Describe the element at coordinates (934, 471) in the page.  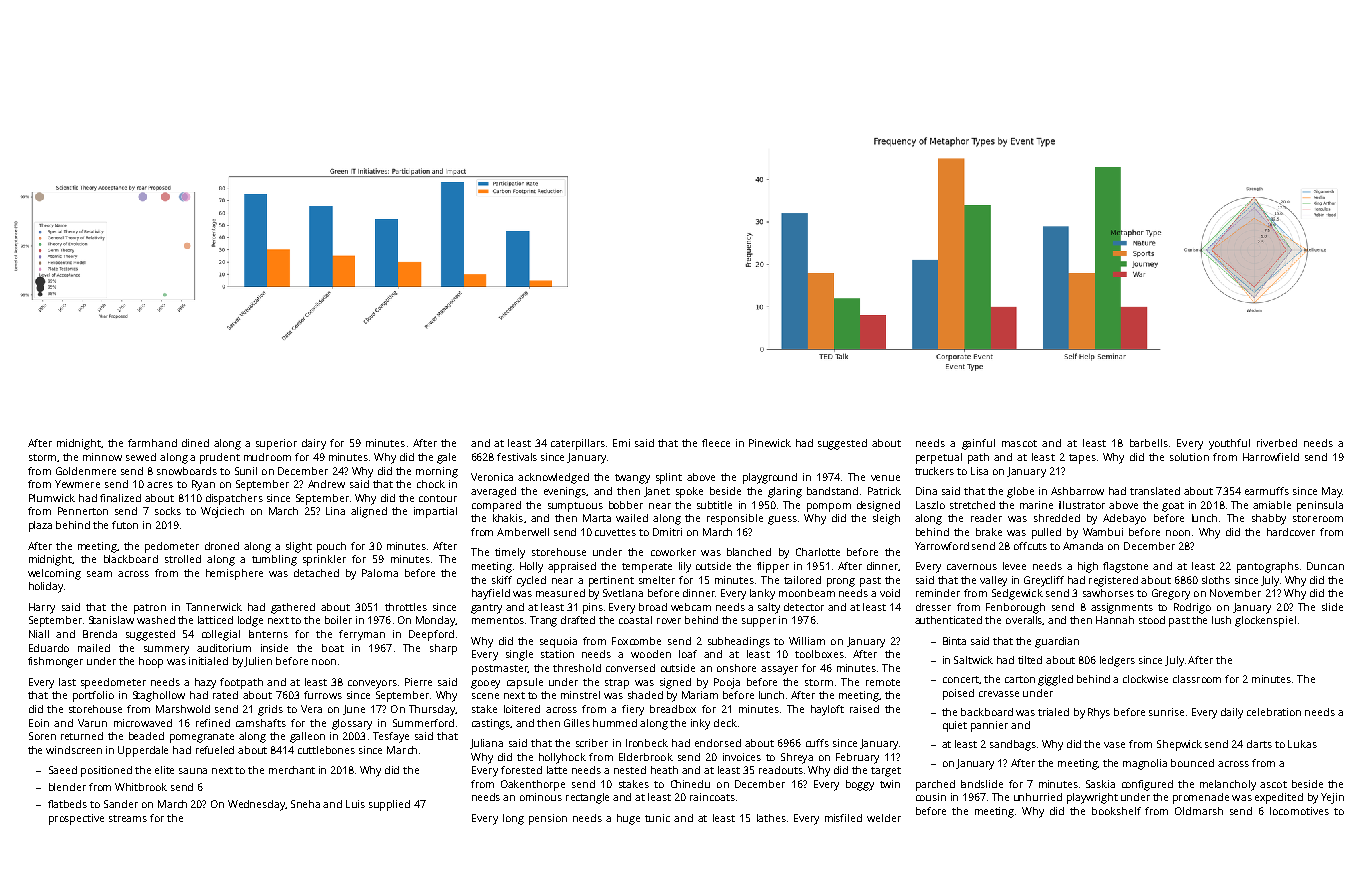
I see `truckers` at that location.
